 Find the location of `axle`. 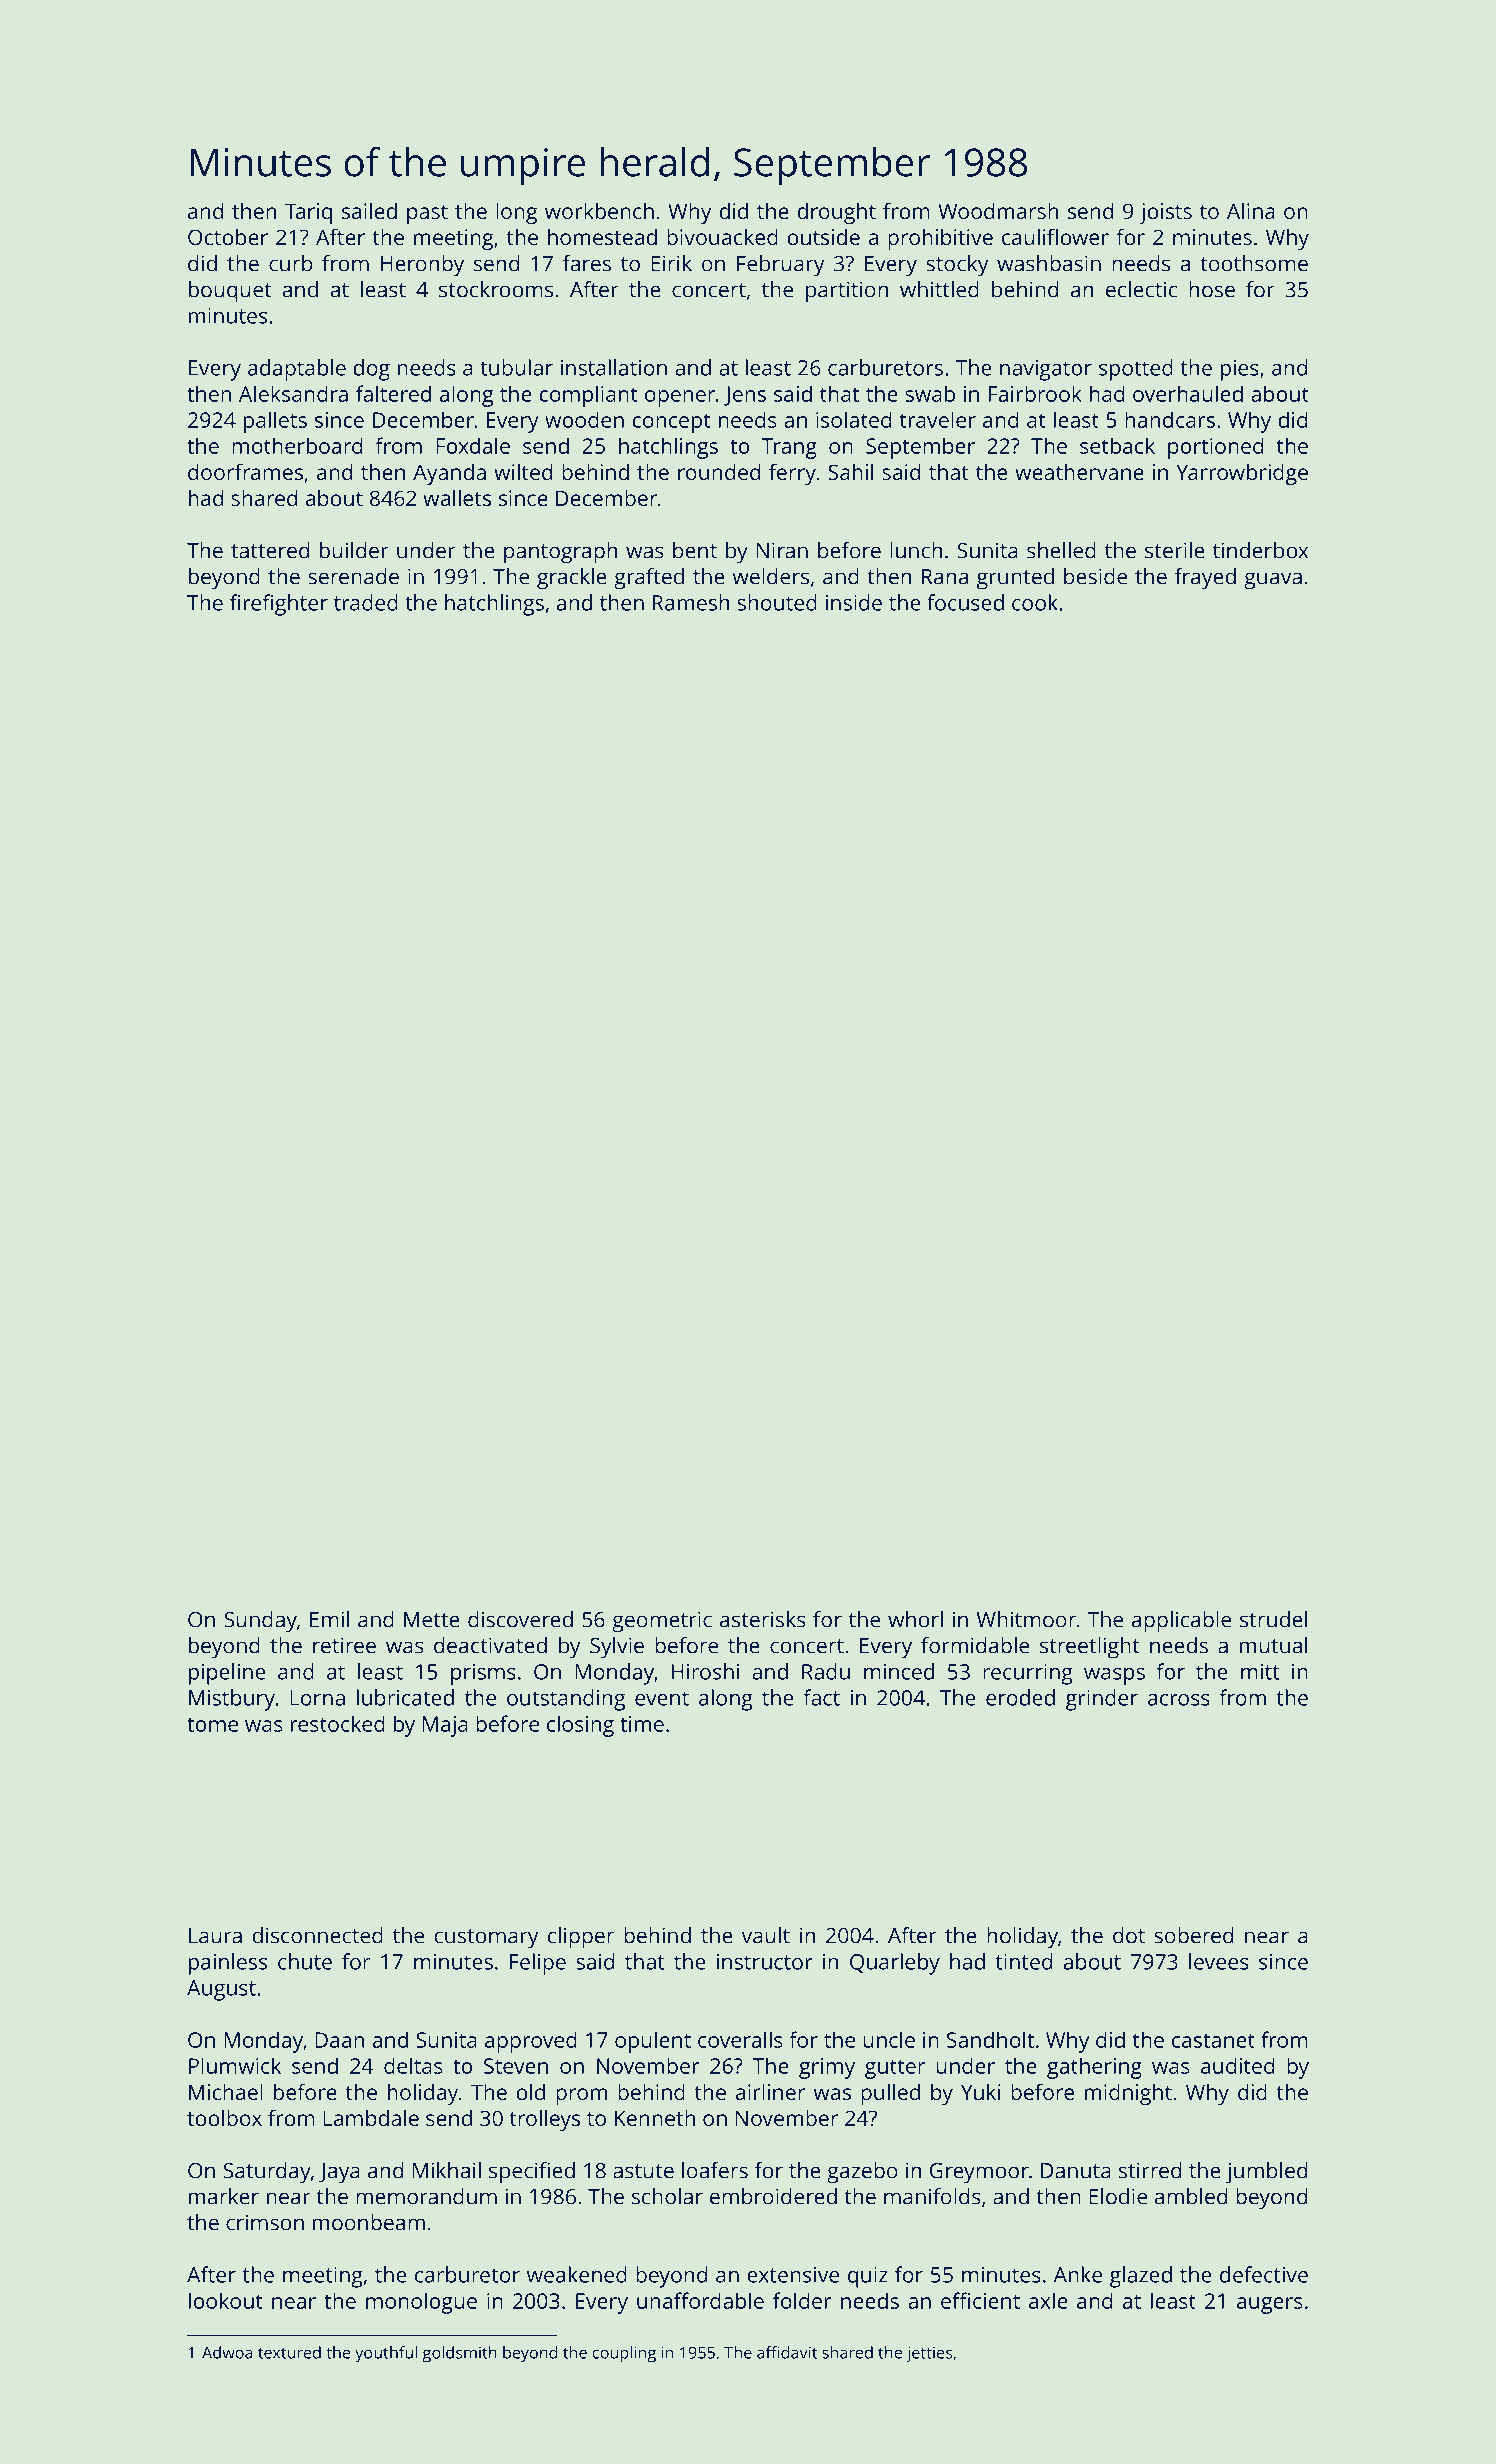

axle is located at coordinates (1048, 2300).
